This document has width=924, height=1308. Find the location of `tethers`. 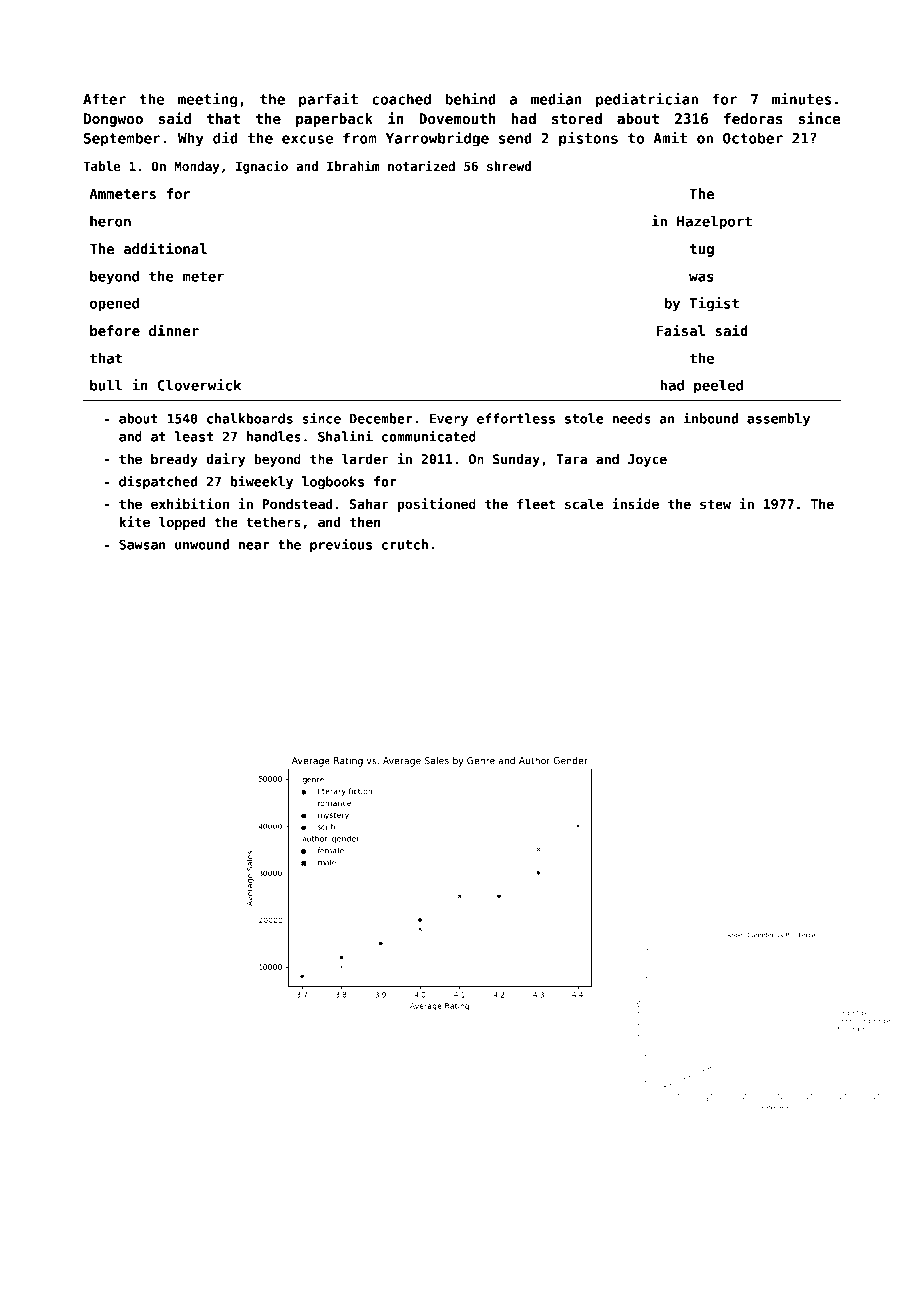

tethers is located at coordinates (273, 522).
